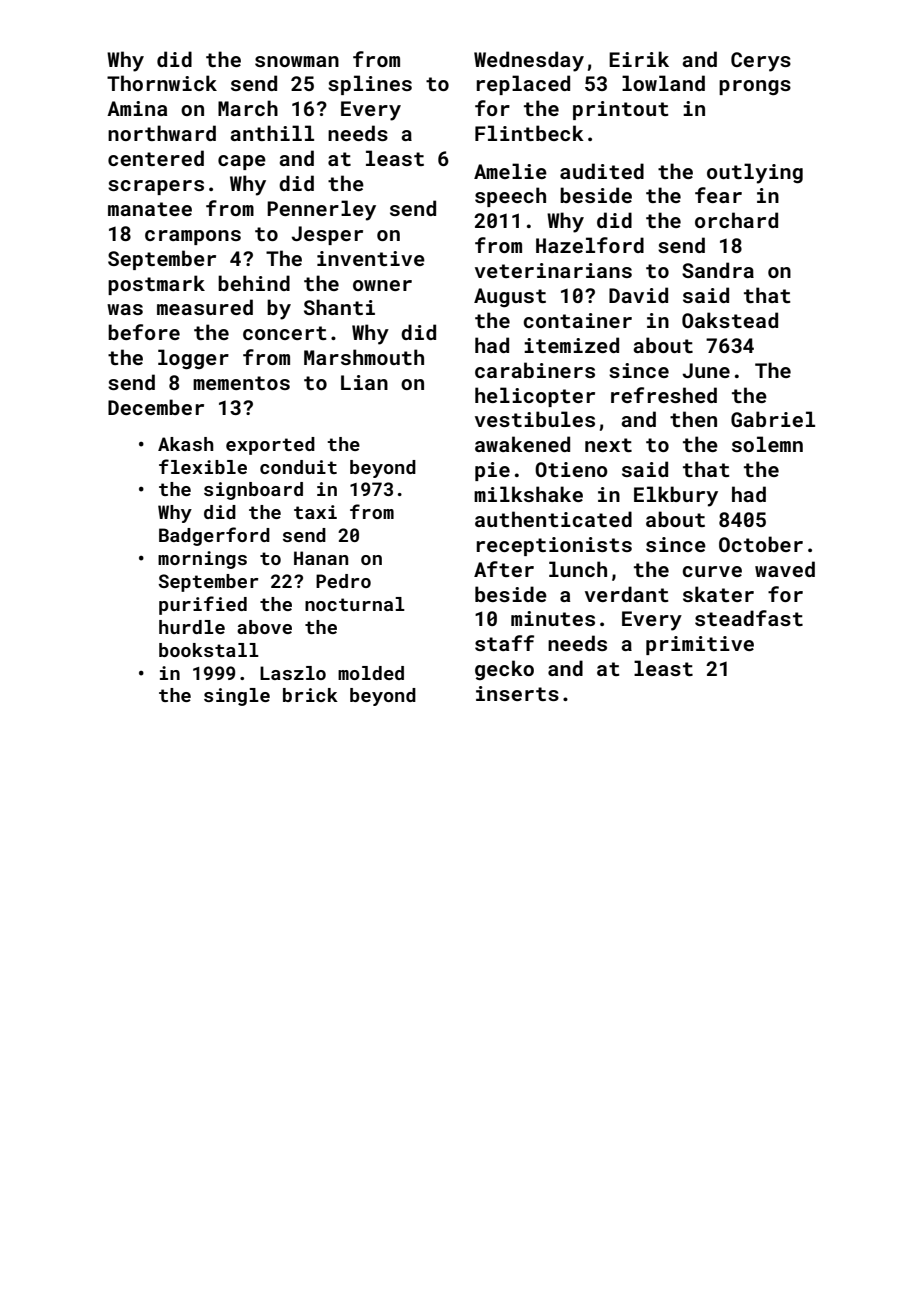  What do you see at coordinates (162, 83) in the image?
I see `Thornwick` at bounding box center [162, 83].
